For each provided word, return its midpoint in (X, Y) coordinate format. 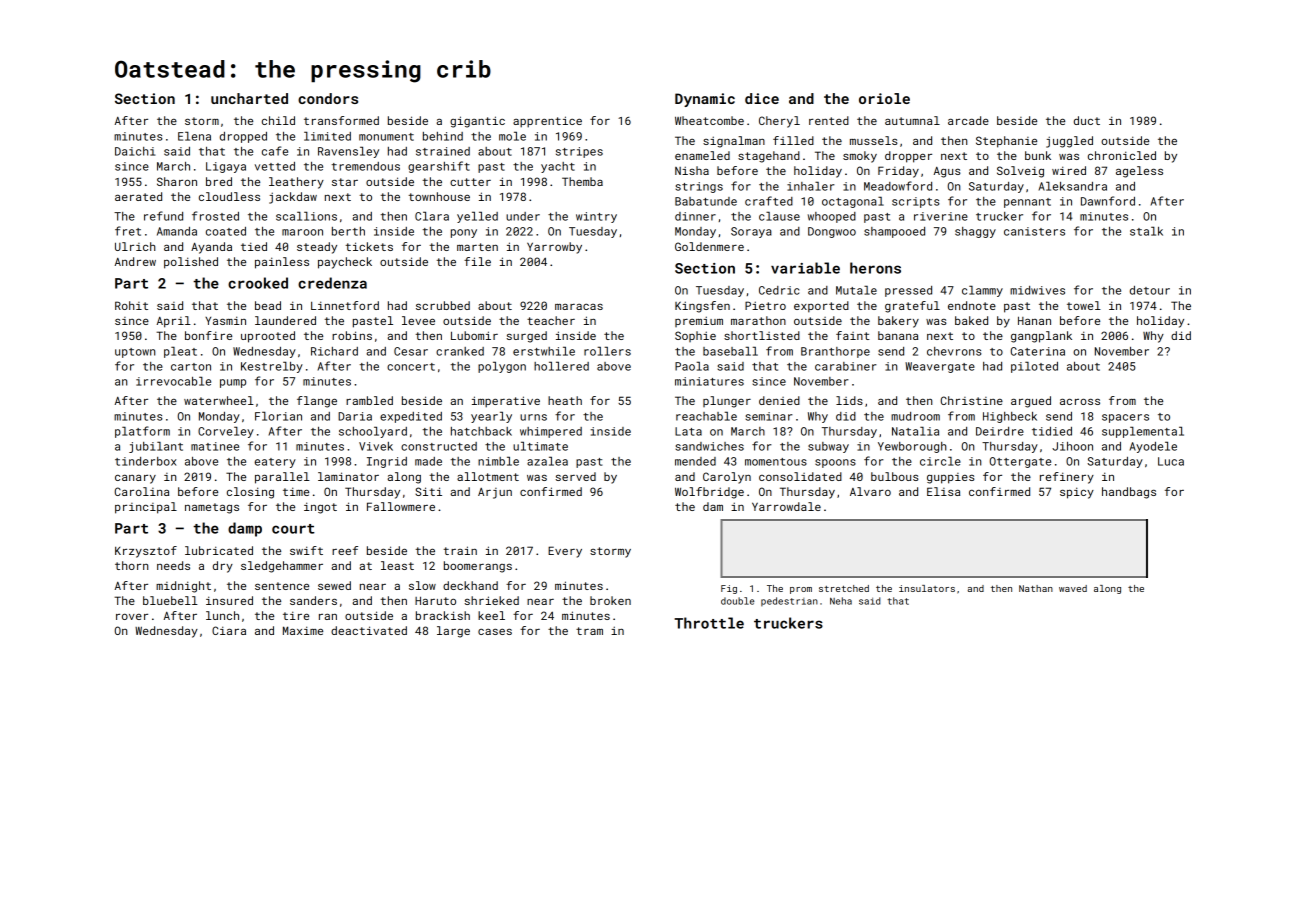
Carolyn (727, 478)
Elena (194, 136)
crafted (769, 201)
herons (875, 268)
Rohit (131, 305)
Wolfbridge (709, 493)
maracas (579, 307)
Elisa (943, 491)
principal (146, 508)
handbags (1129, 493)
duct (1087, 120)
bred (219, 181)
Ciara (229, 630)
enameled (702, 155)
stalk (1146, 231)
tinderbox (145, 461)
